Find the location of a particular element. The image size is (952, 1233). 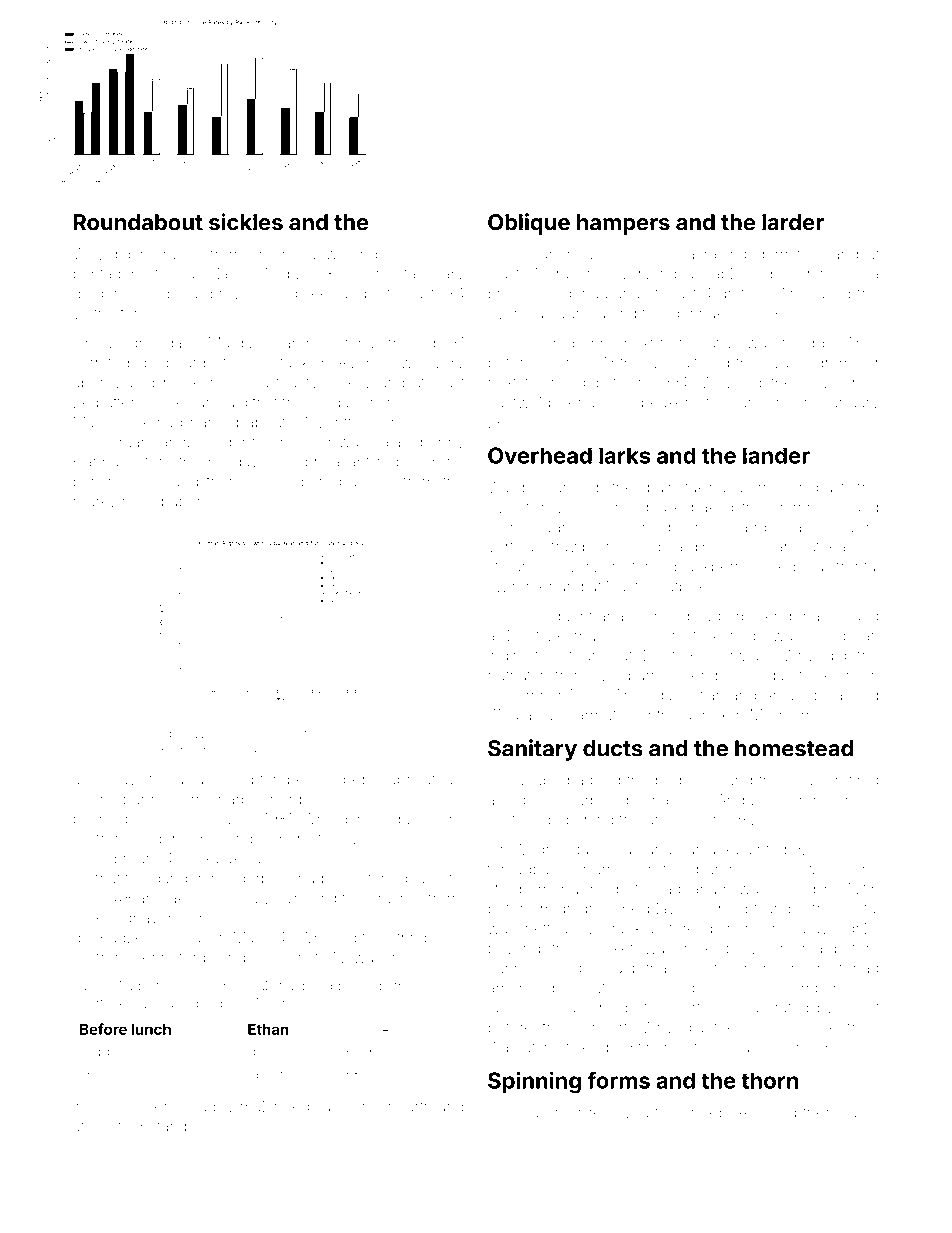

pentagons is located at coordinates (110, 276).
